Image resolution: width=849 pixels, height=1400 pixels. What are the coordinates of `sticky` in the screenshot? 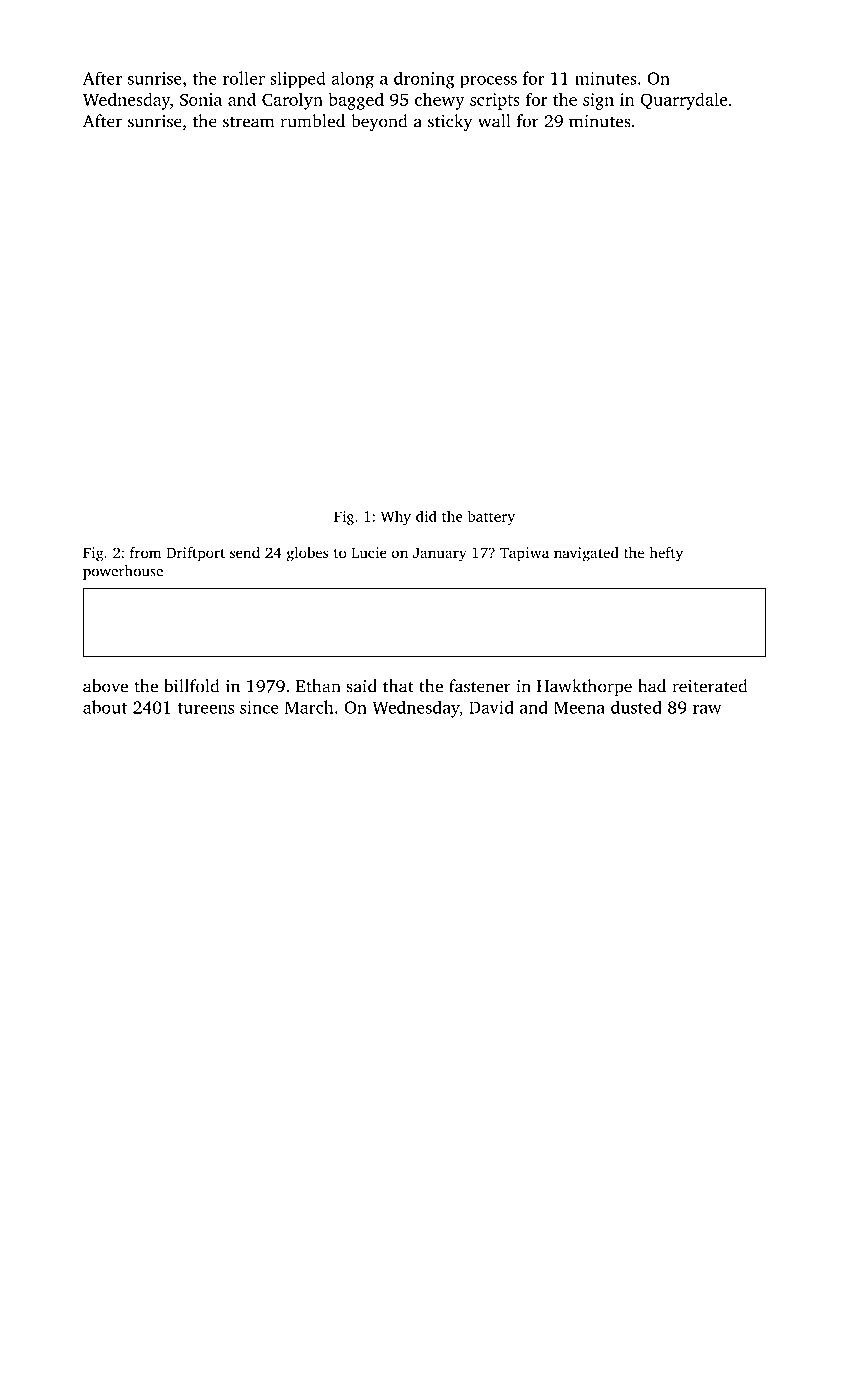 It's located at (450, 122).
